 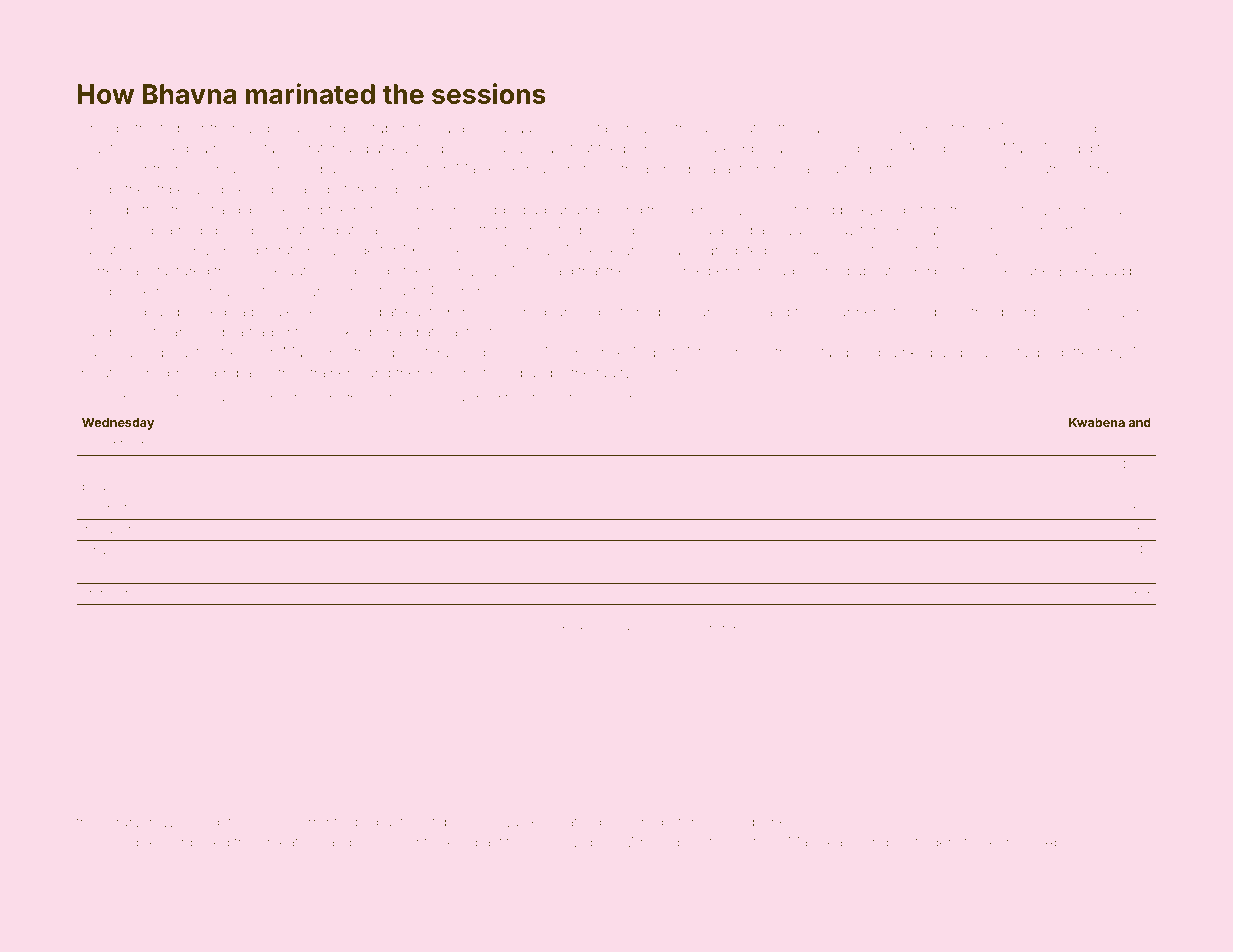 What do you see at coordinates (345, 250) in the screenshot?
I see `mudslide` at bounding box center [345, 250].
